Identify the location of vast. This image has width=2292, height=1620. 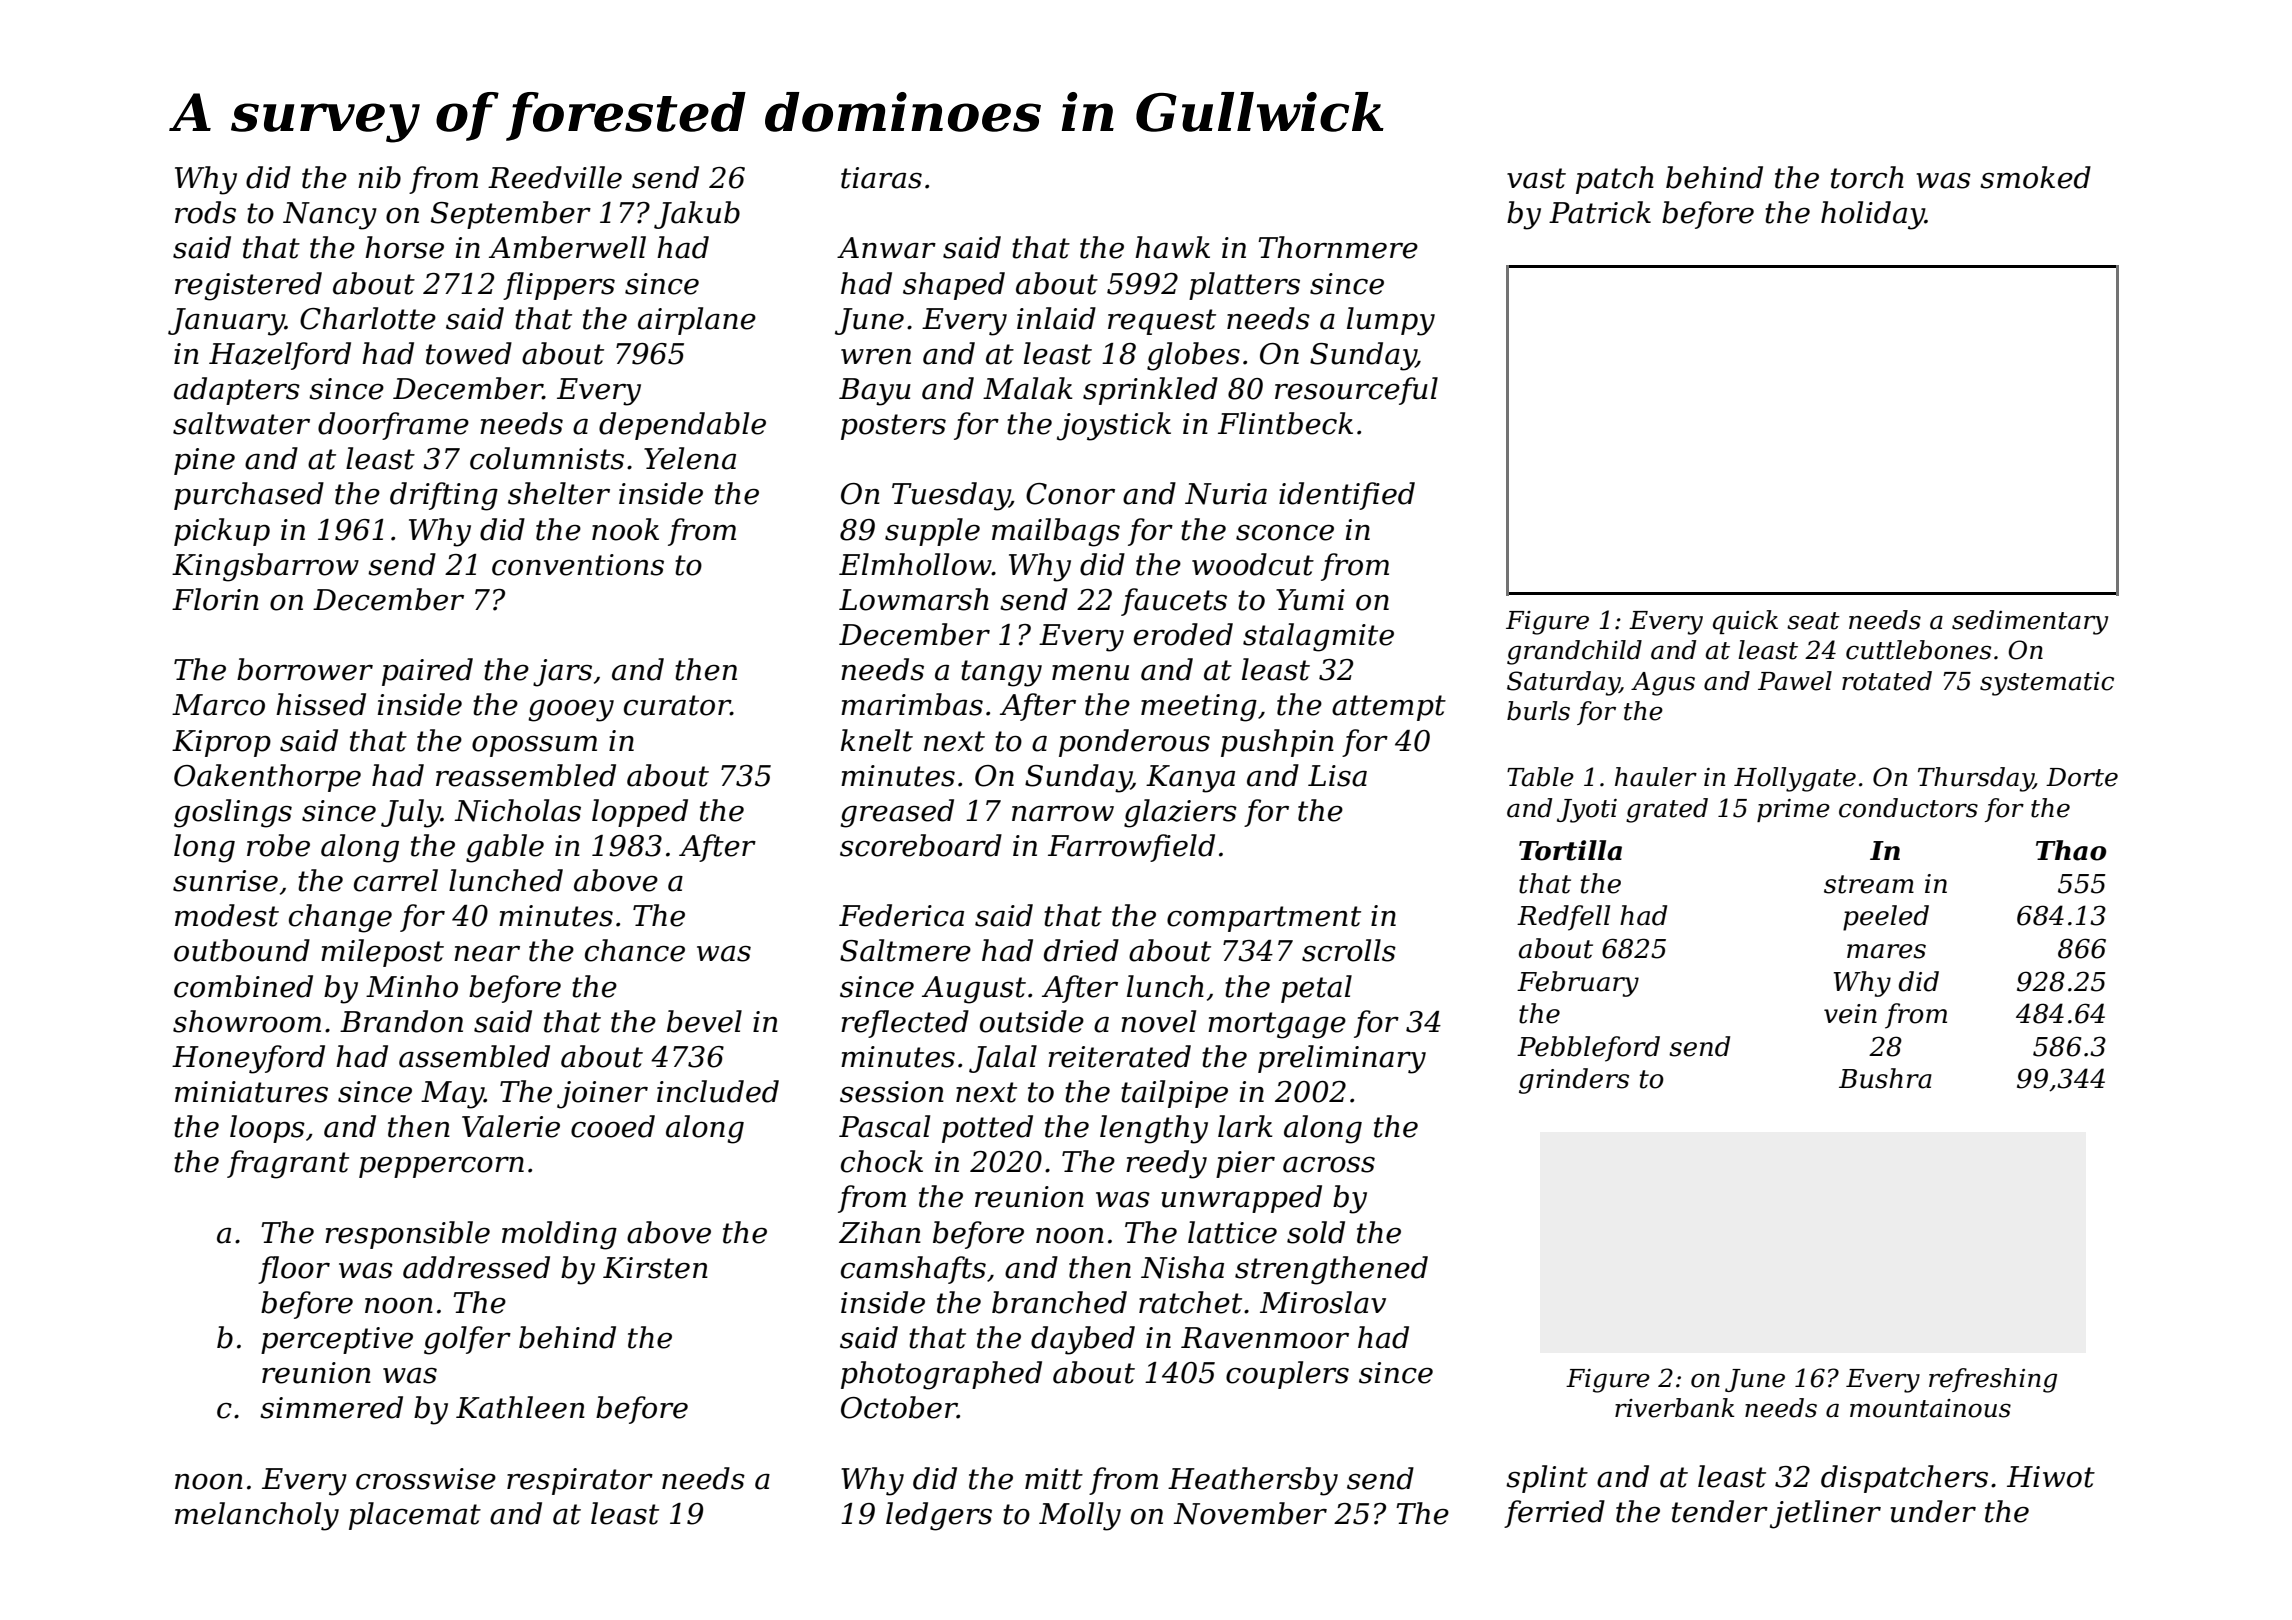
(1536, 178).
